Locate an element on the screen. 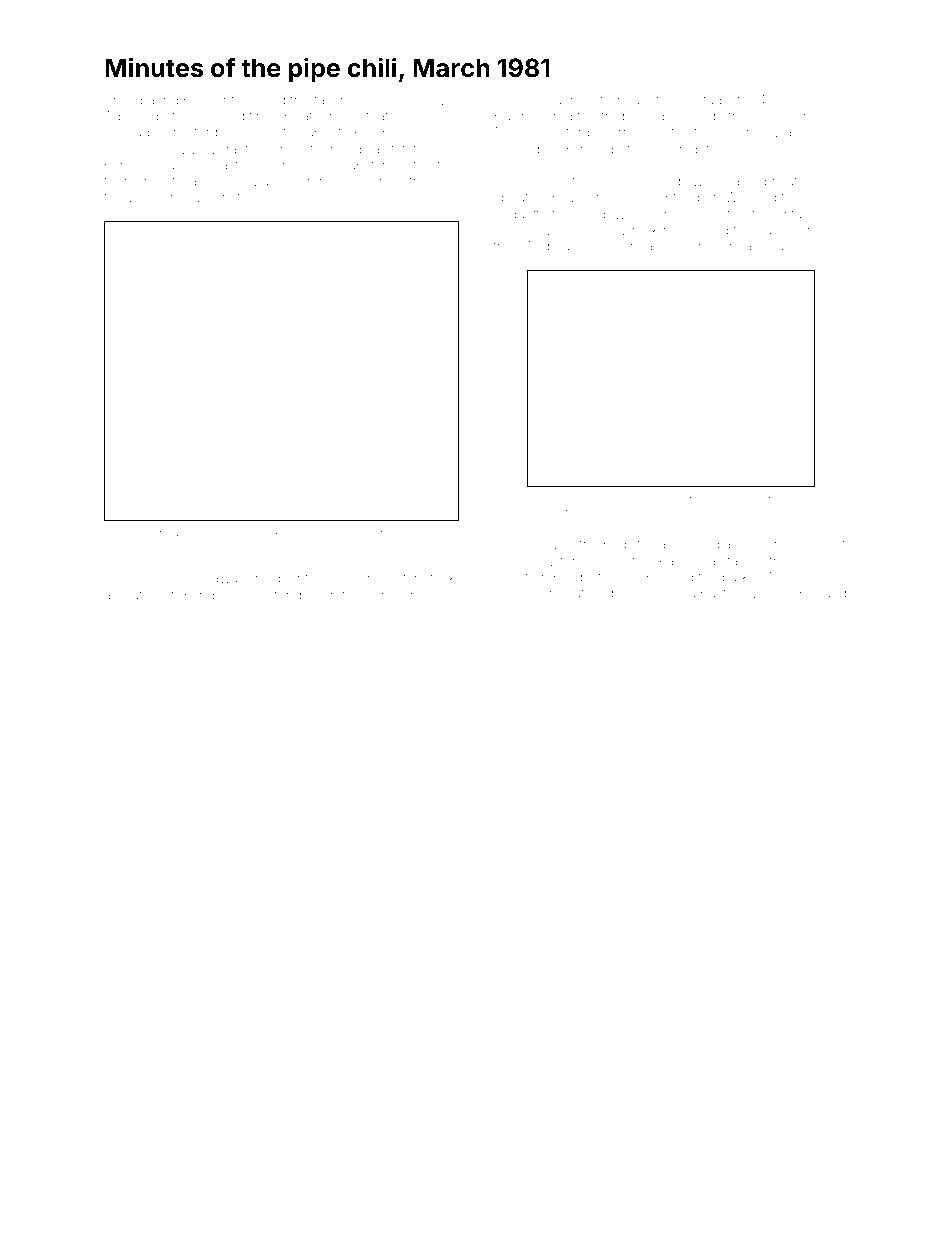 Image resolution: width=952 pixels, height=1233 pixels. weaver is located at coordinates (548, 545).
